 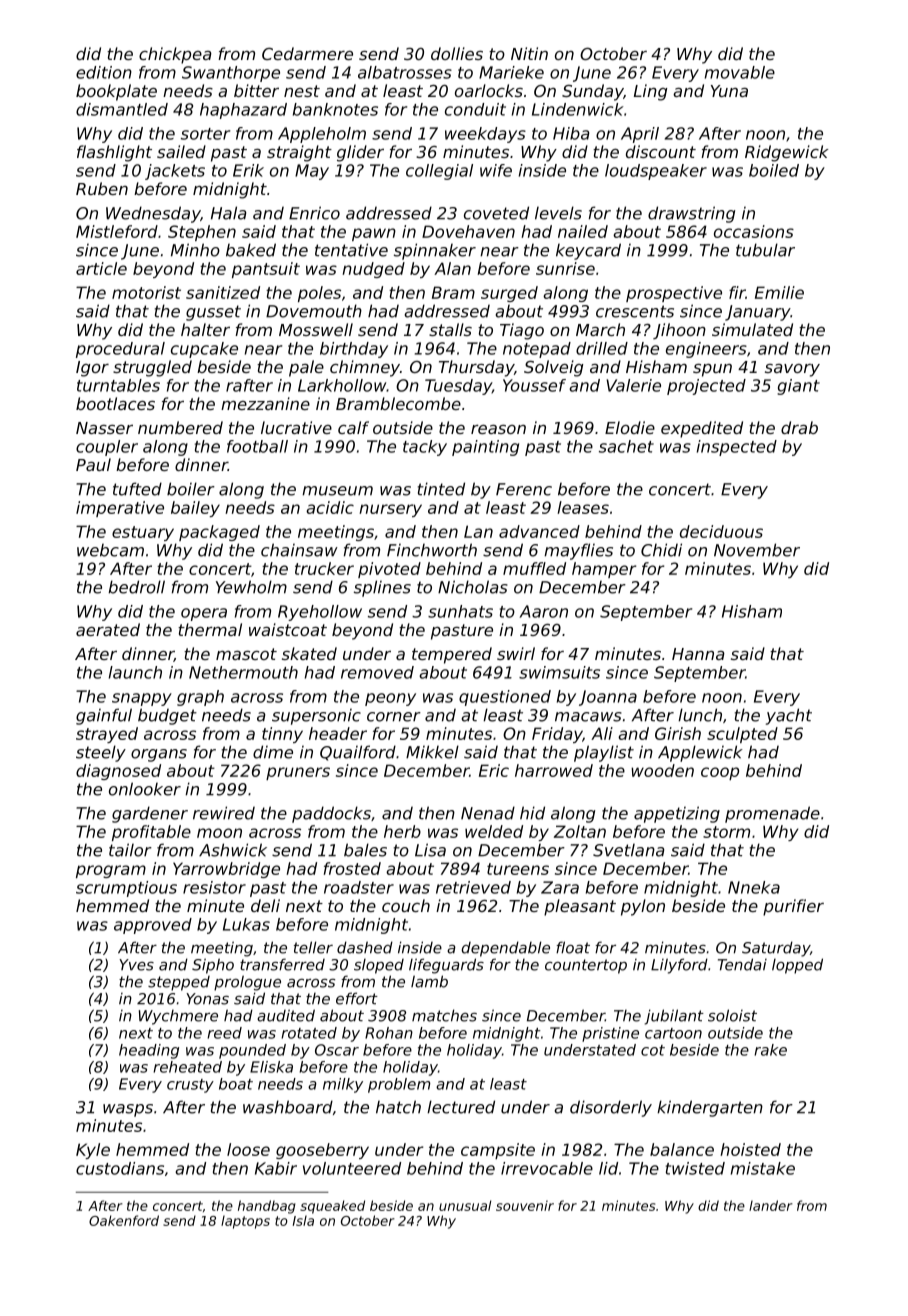 I want to click on Yves, so click(x=136, y=965).
